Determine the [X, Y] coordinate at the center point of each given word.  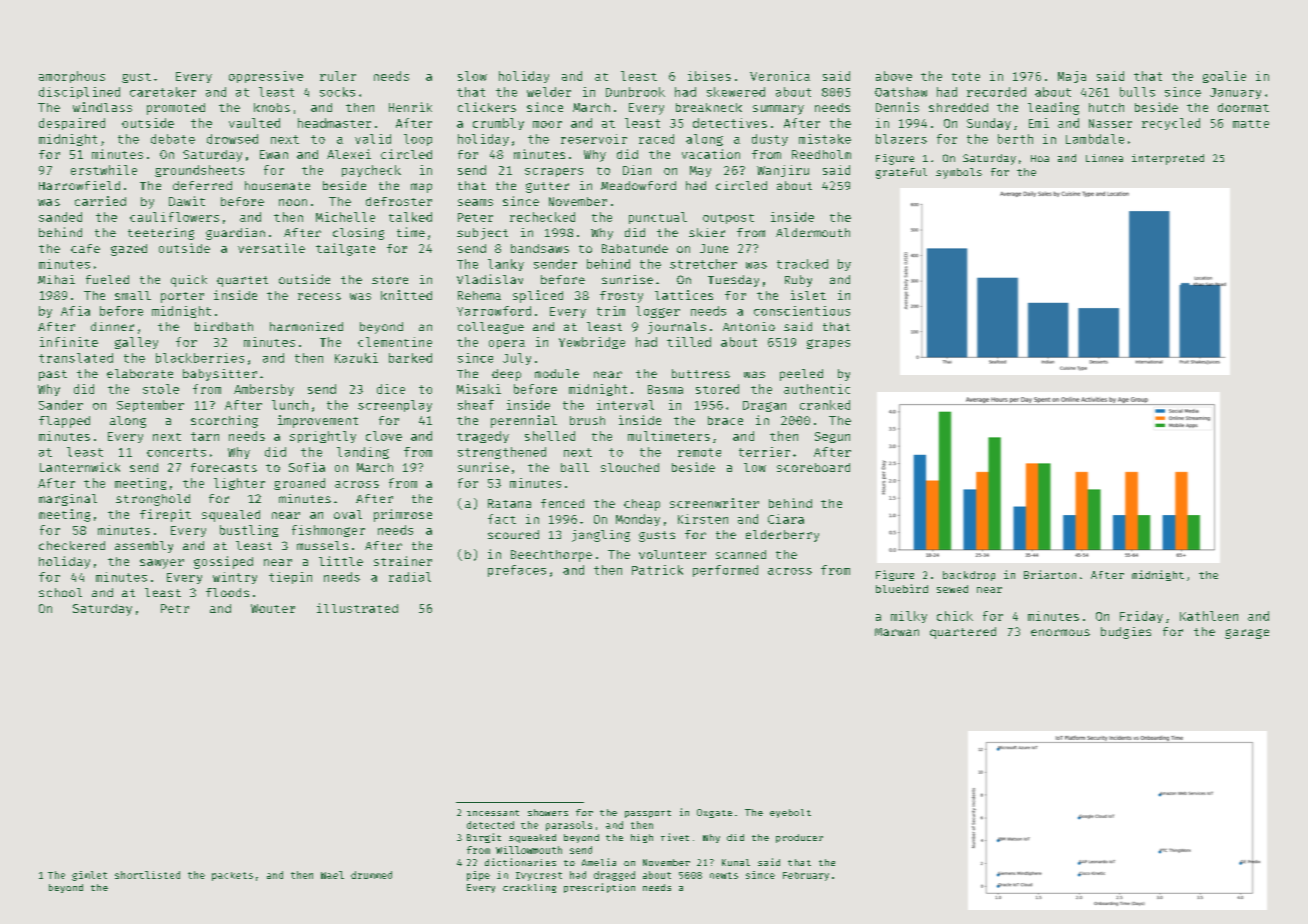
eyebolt [790, 813]
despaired [72, 124]
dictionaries [520, 862]
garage [1247, 634]
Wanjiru [783, 171]
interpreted [1168, 159]
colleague [491, 328]
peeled [801, 375]
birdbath [224, 326]
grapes [828, 344]
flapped [64, 422]
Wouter [273, 608]
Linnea [1104, 158]
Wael [332, 875]
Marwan [897, 632]
